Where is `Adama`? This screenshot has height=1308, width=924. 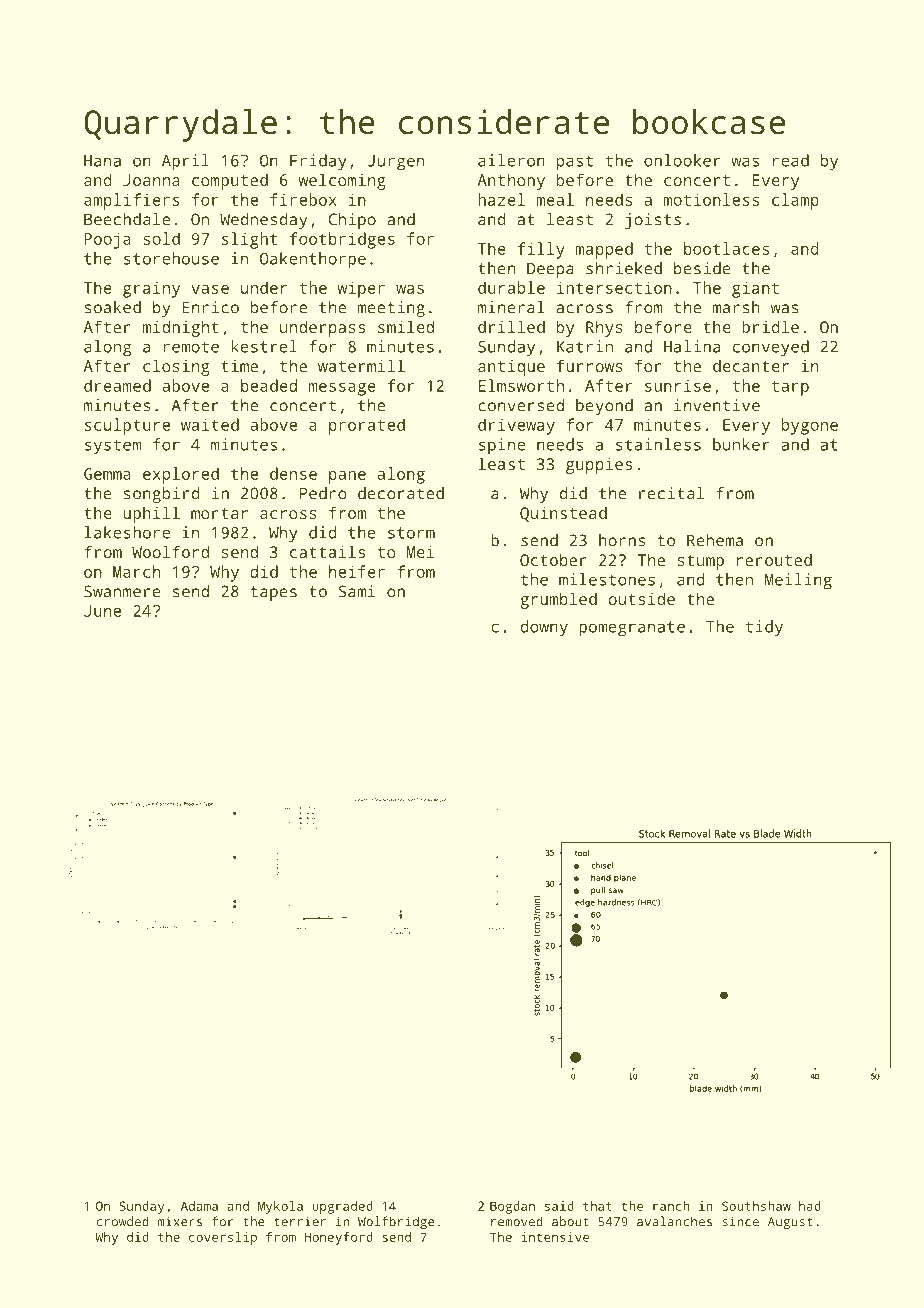
Adama is located at coordinates (199, 1206).
